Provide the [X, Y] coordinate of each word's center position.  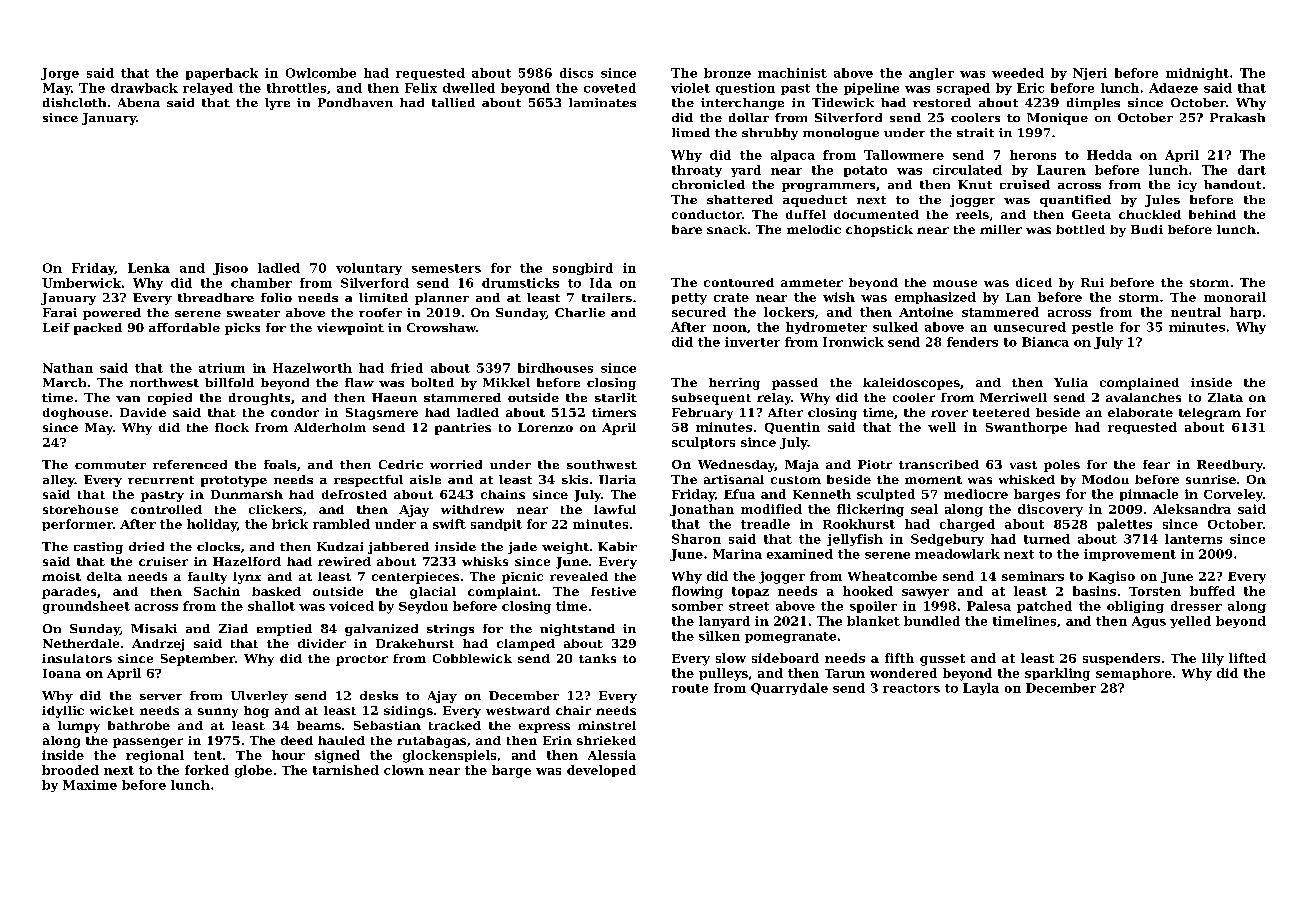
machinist [792, 73]
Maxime [90, 785]
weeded [1018, 73]
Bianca [1045, 342]
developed [601, 771]
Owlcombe [321, 73]
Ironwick [853, 342]
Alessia [612, 755]
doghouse [75, 414]
